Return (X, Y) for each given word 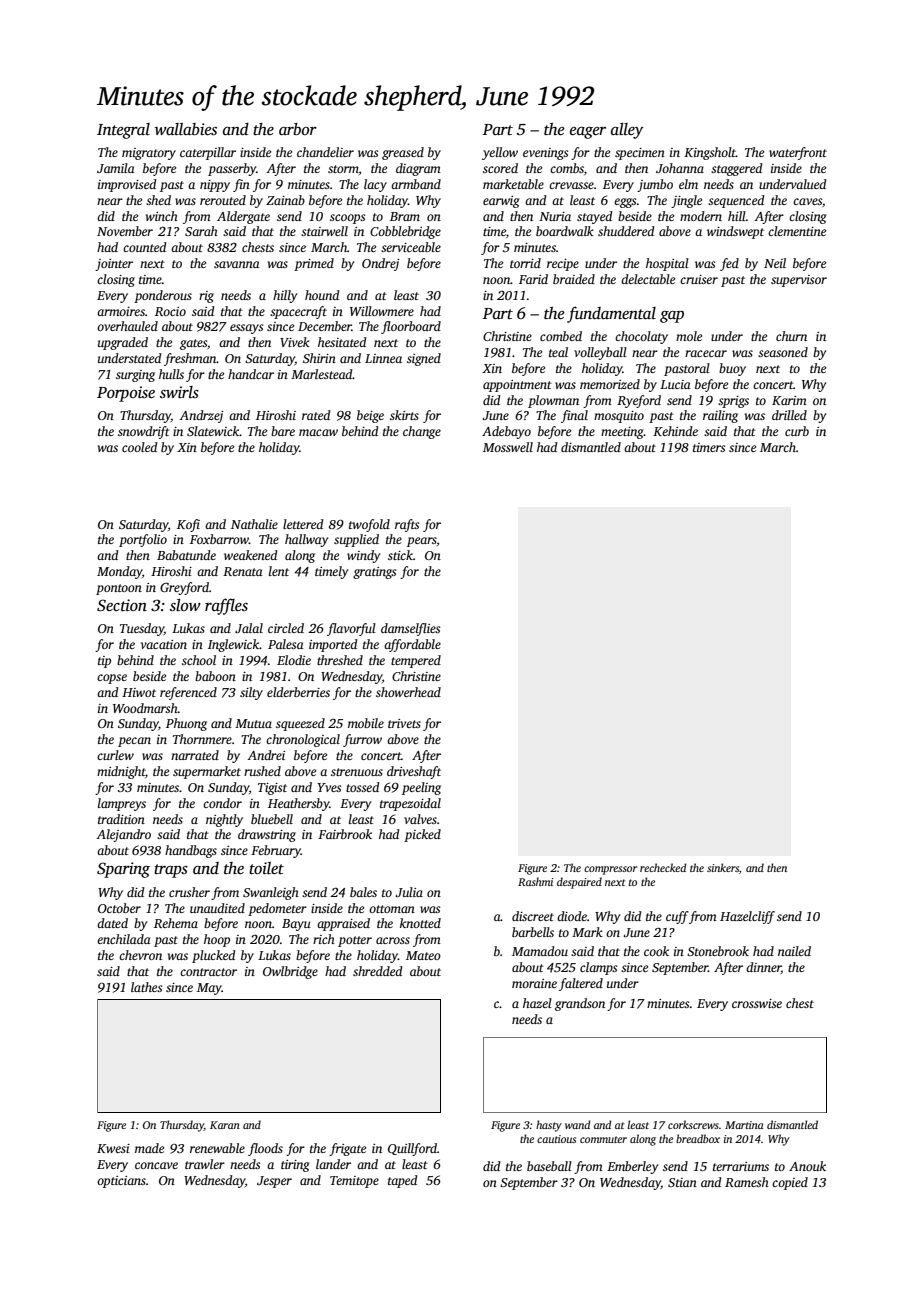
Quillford (412, 1149)
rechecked (663, 867)
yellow (500, 153)
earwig (501, 202)
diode (572, 916)
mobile (366, 723)
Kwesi (113, 1148)
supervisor (799, 281)
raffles (226, 606)
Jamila (116, 168)
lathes (146, 987)
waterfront (798, 153)
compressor (610, 870)
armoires (121, 311)
